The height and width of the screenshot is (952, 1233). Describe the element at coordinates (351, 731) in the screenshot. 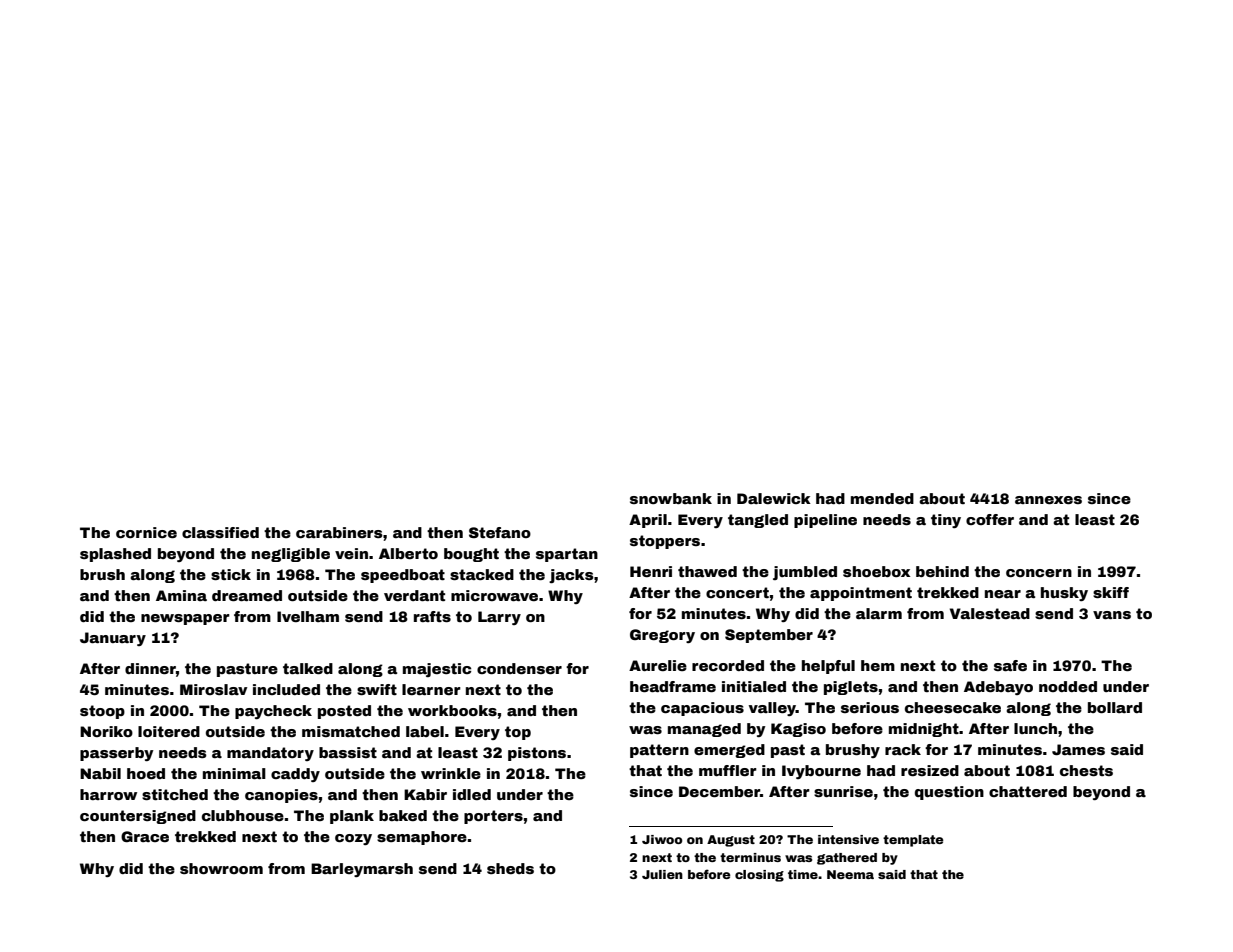

I see `mismatched` at that location.
